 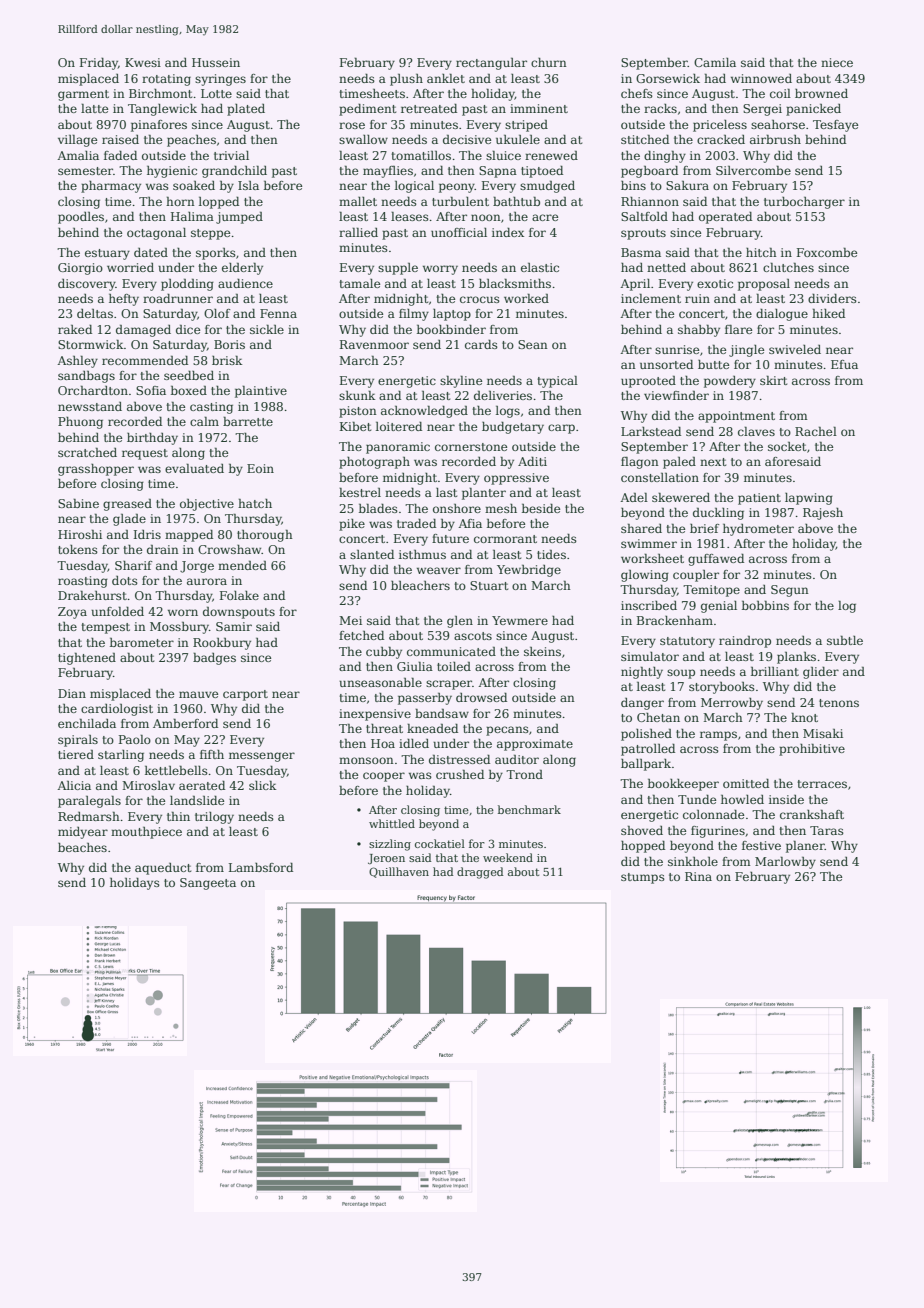 What do you see at coordinates (105, 628) in the document?
I see `tempest` at bounding box center [105, 628].
